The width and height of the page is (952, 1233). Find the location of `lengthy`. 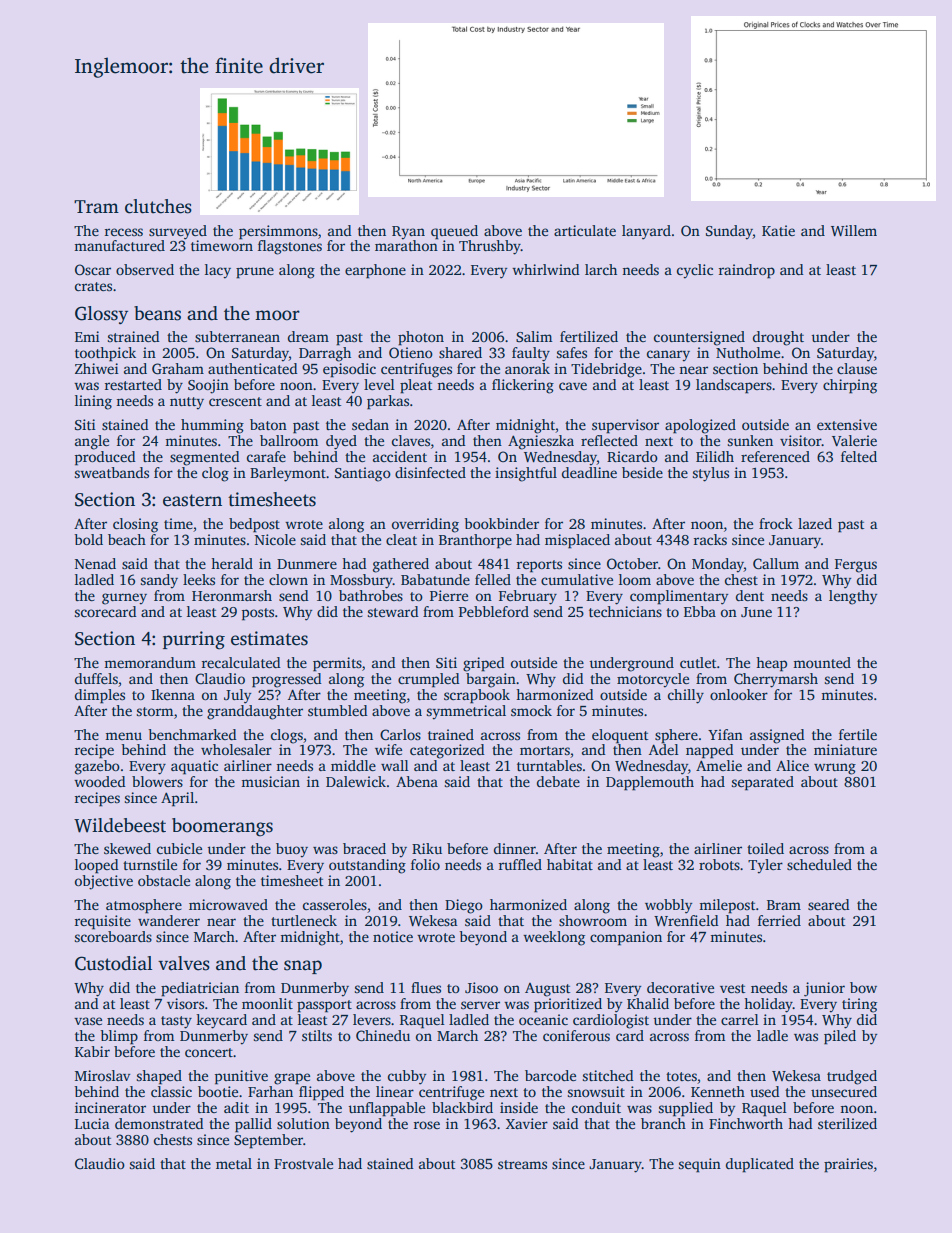

lengthy is located at coordinates (853, 597).
